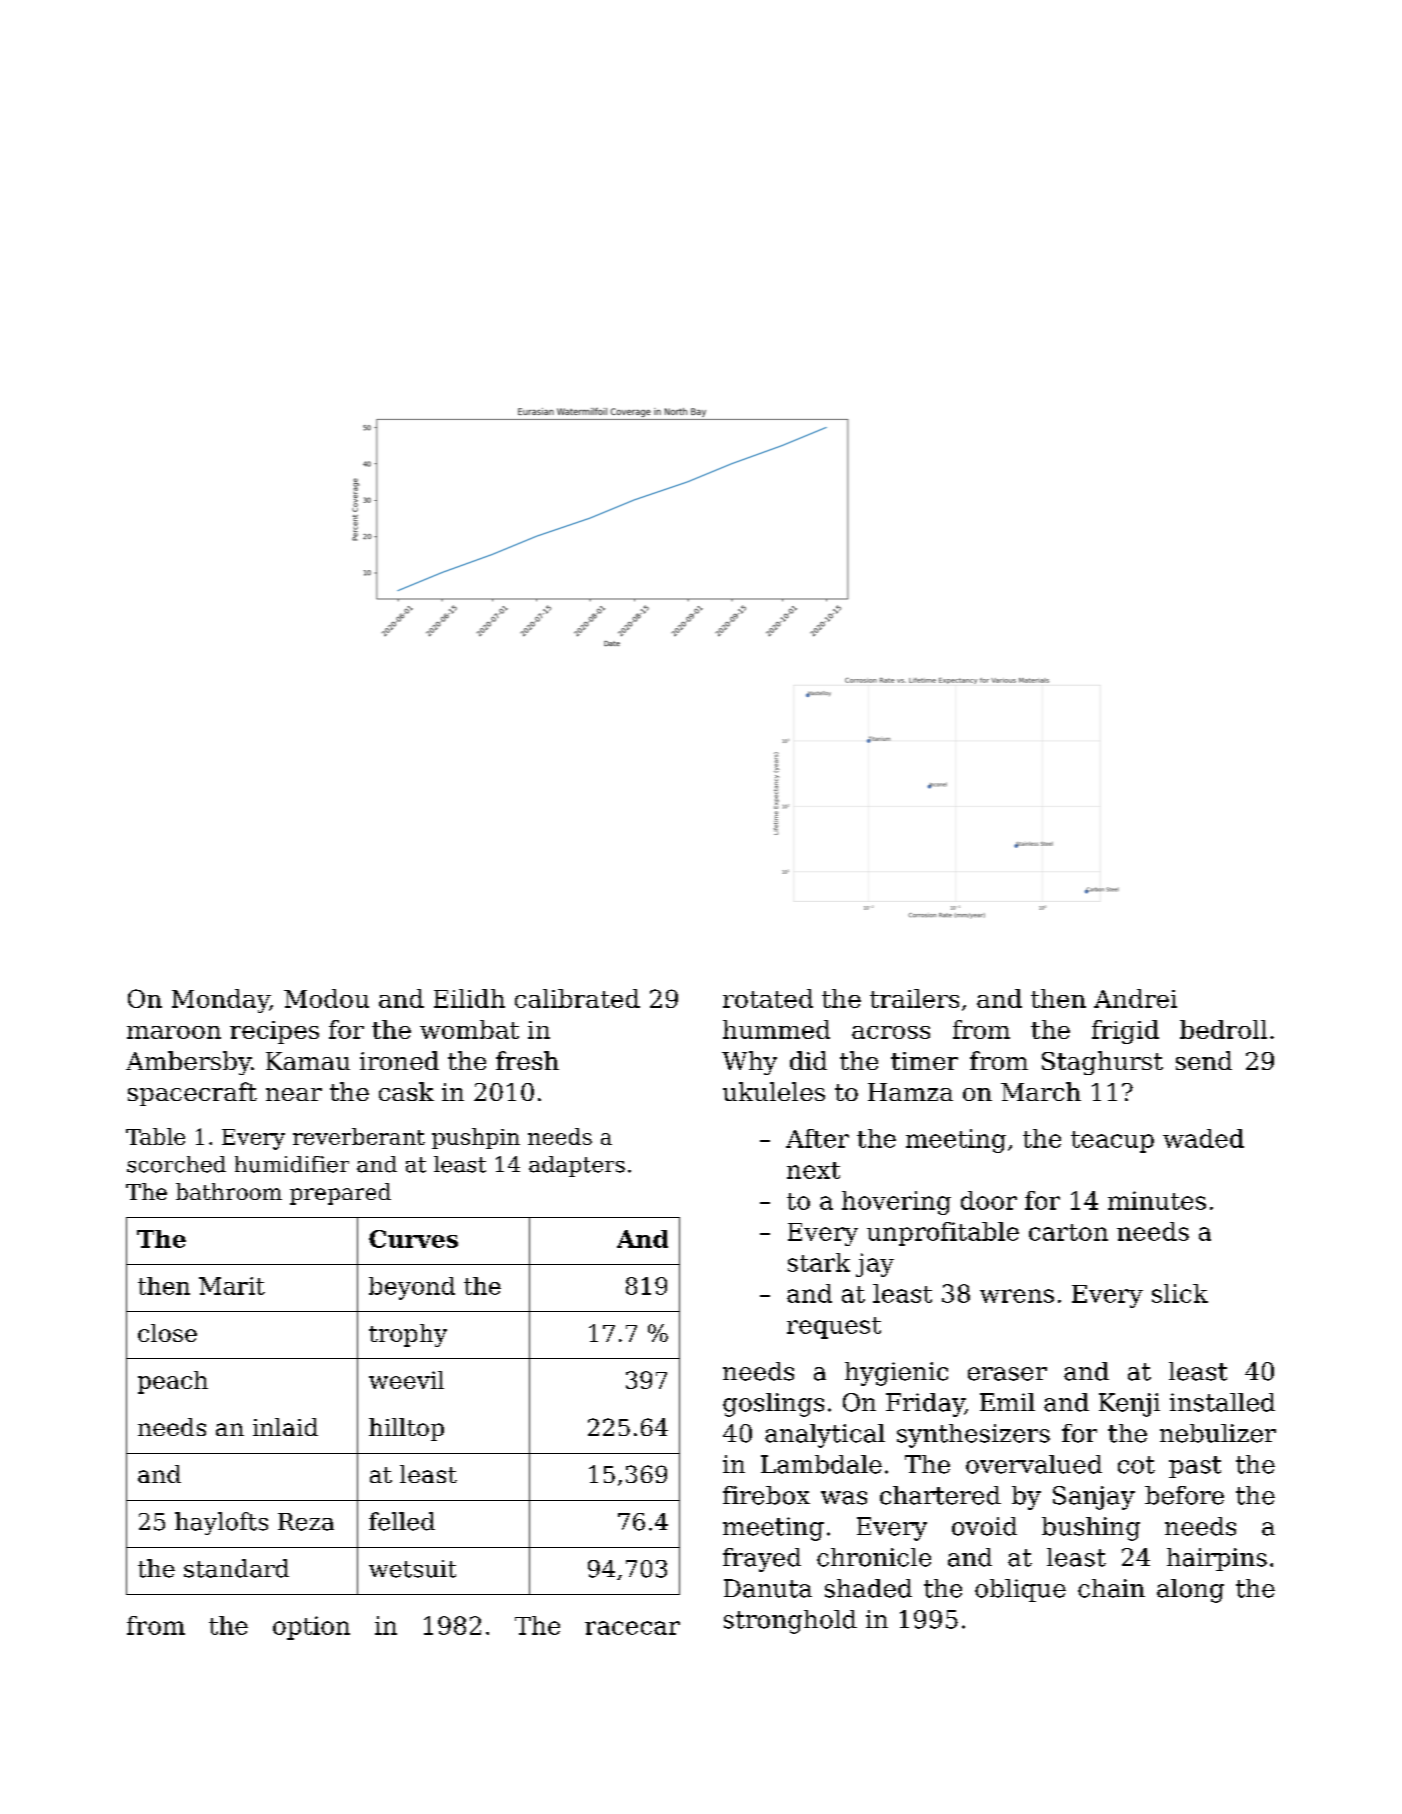 This document has height=1814, width=1402. I want to click on Staghurst, so click(1102, 1063).
